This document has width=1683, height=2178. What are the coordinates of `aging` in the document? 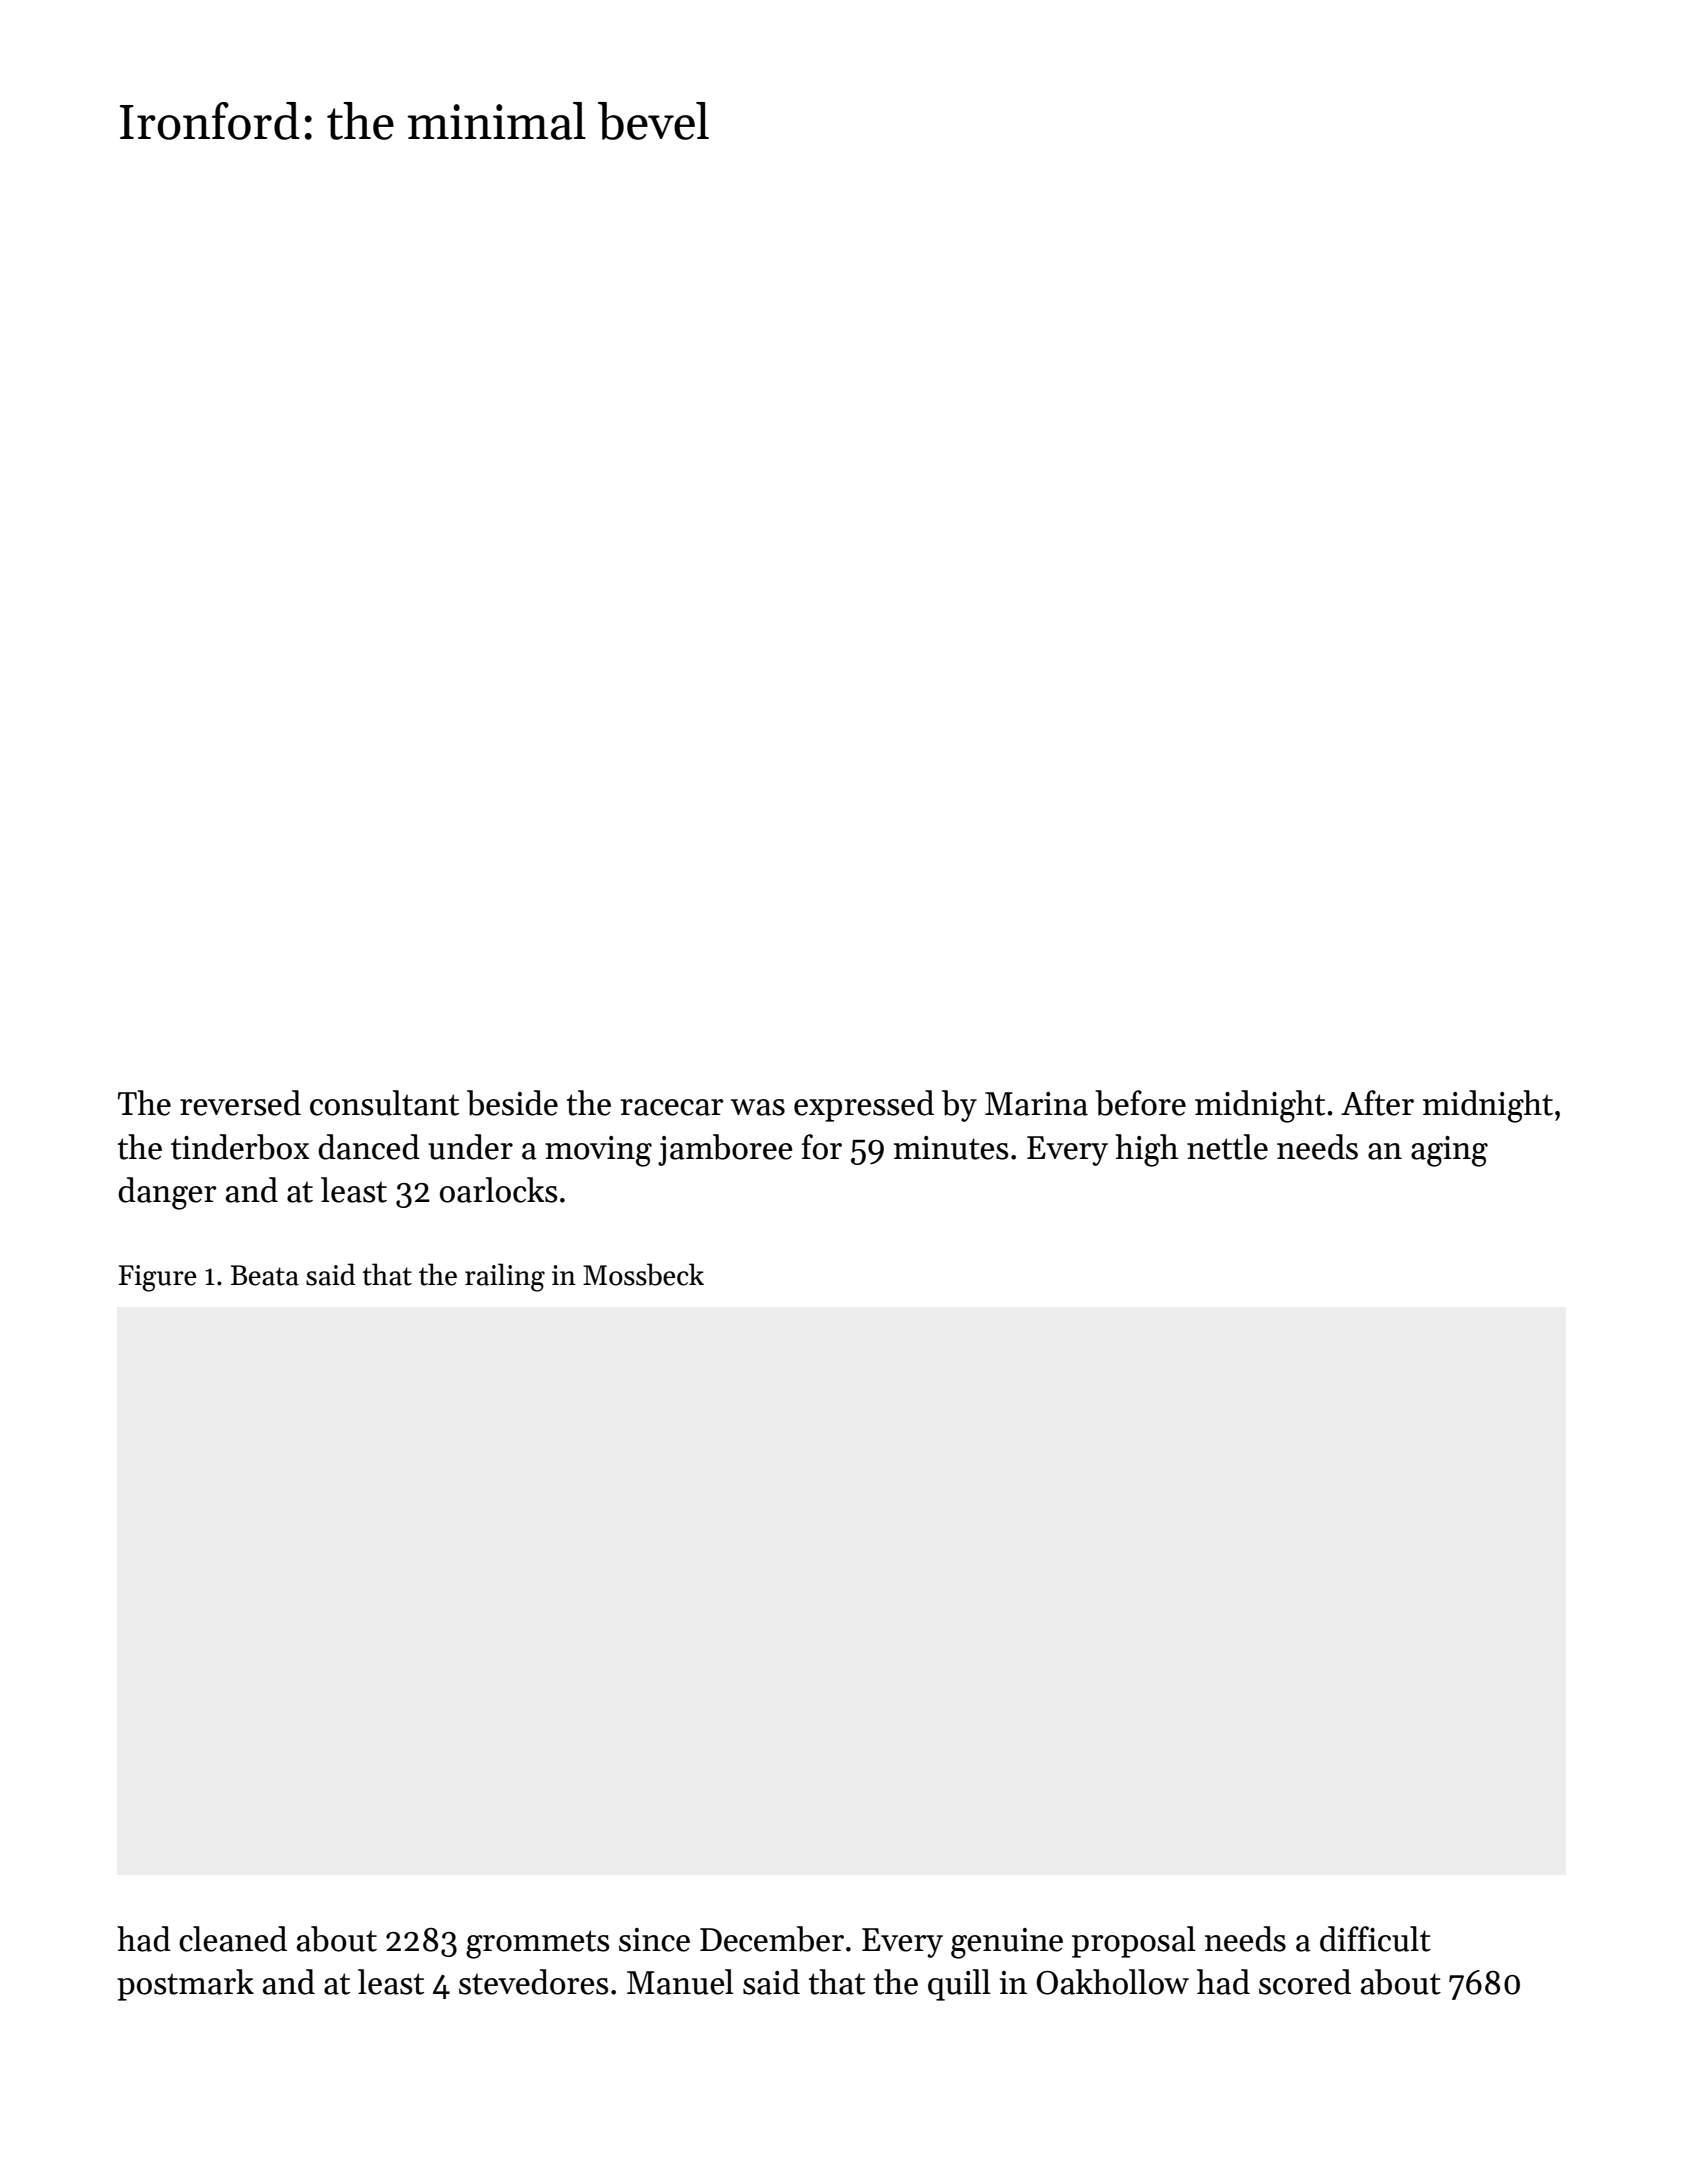 It's located at (1449, 1151).
